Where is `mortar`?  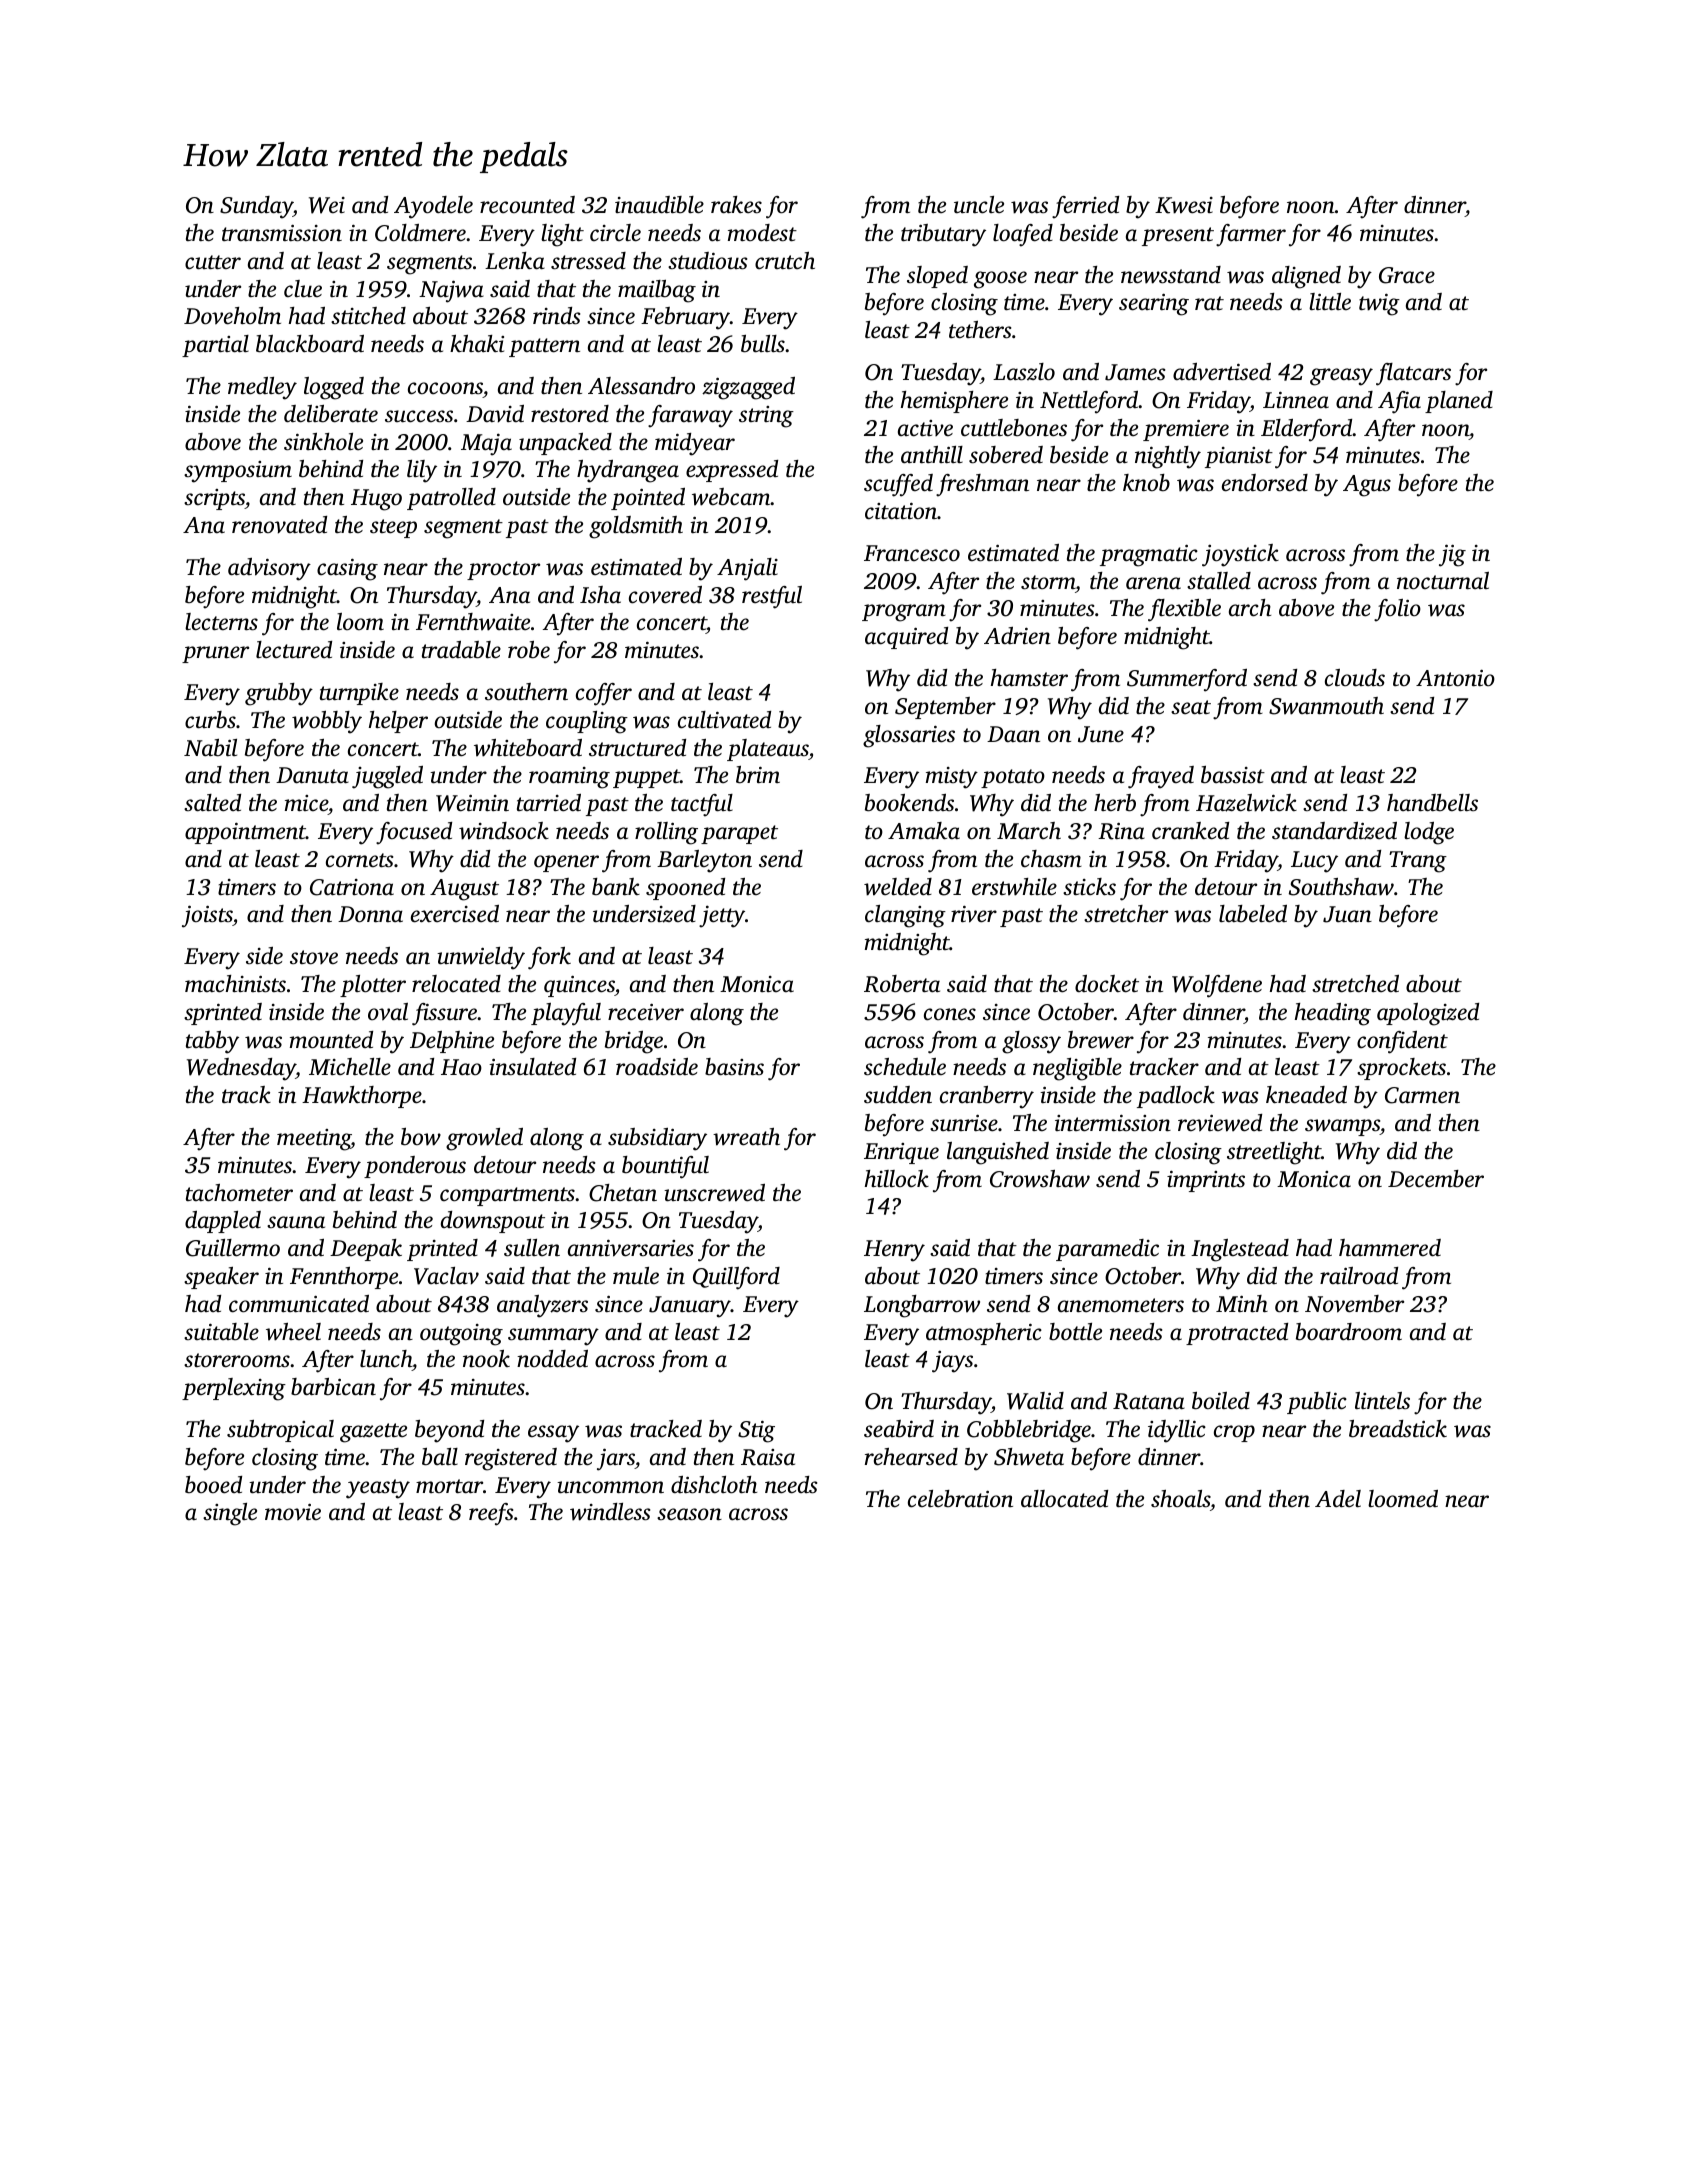
mortar is located at coordinates (449, 1486).
